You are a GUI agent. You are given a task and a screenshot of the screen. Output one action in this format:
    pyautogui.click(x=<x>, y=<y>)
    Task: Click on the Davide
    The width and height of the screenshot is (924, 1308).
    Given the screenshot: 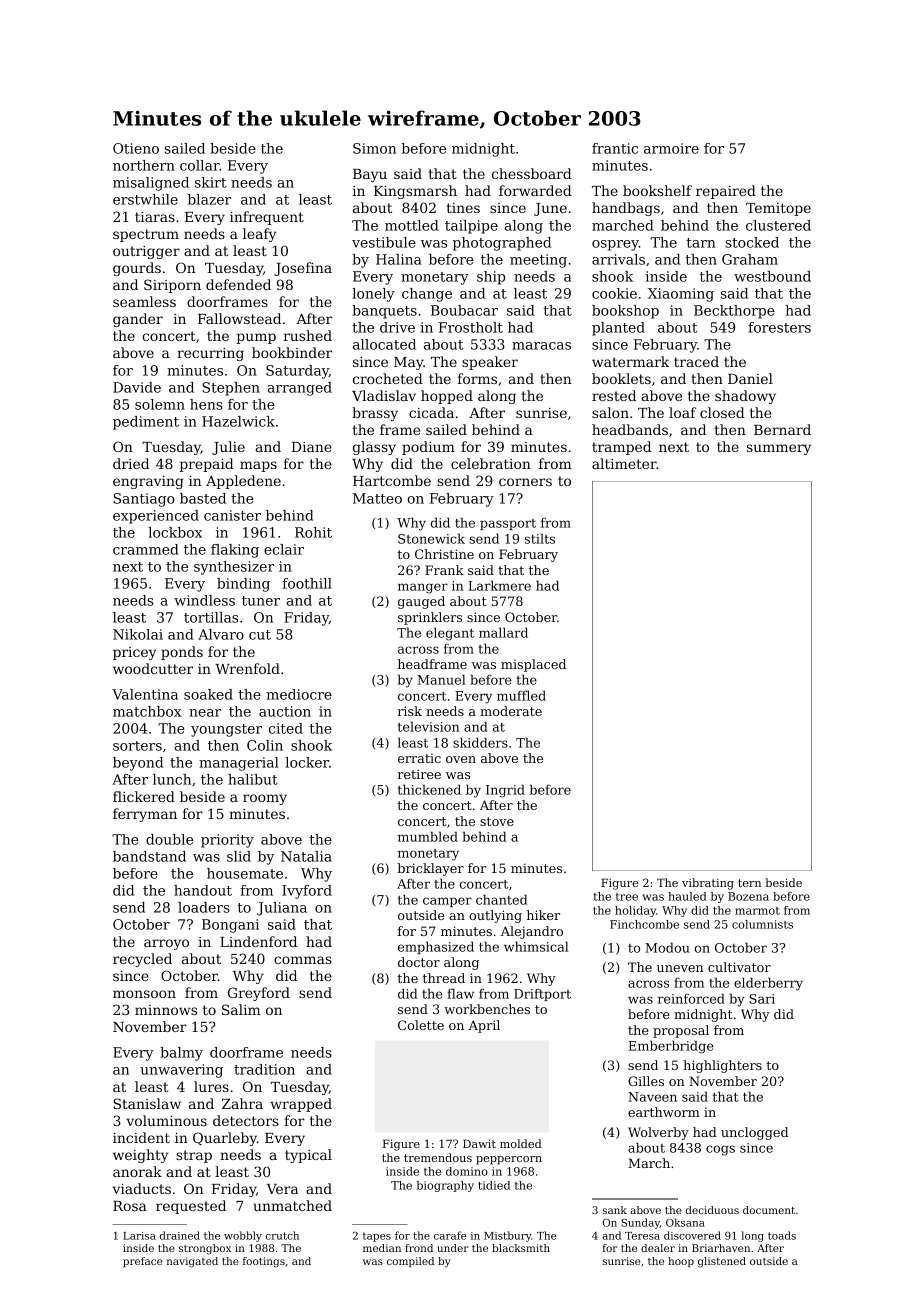 What is the action you would take?
    pyautogui.click(x=137, y=387)
